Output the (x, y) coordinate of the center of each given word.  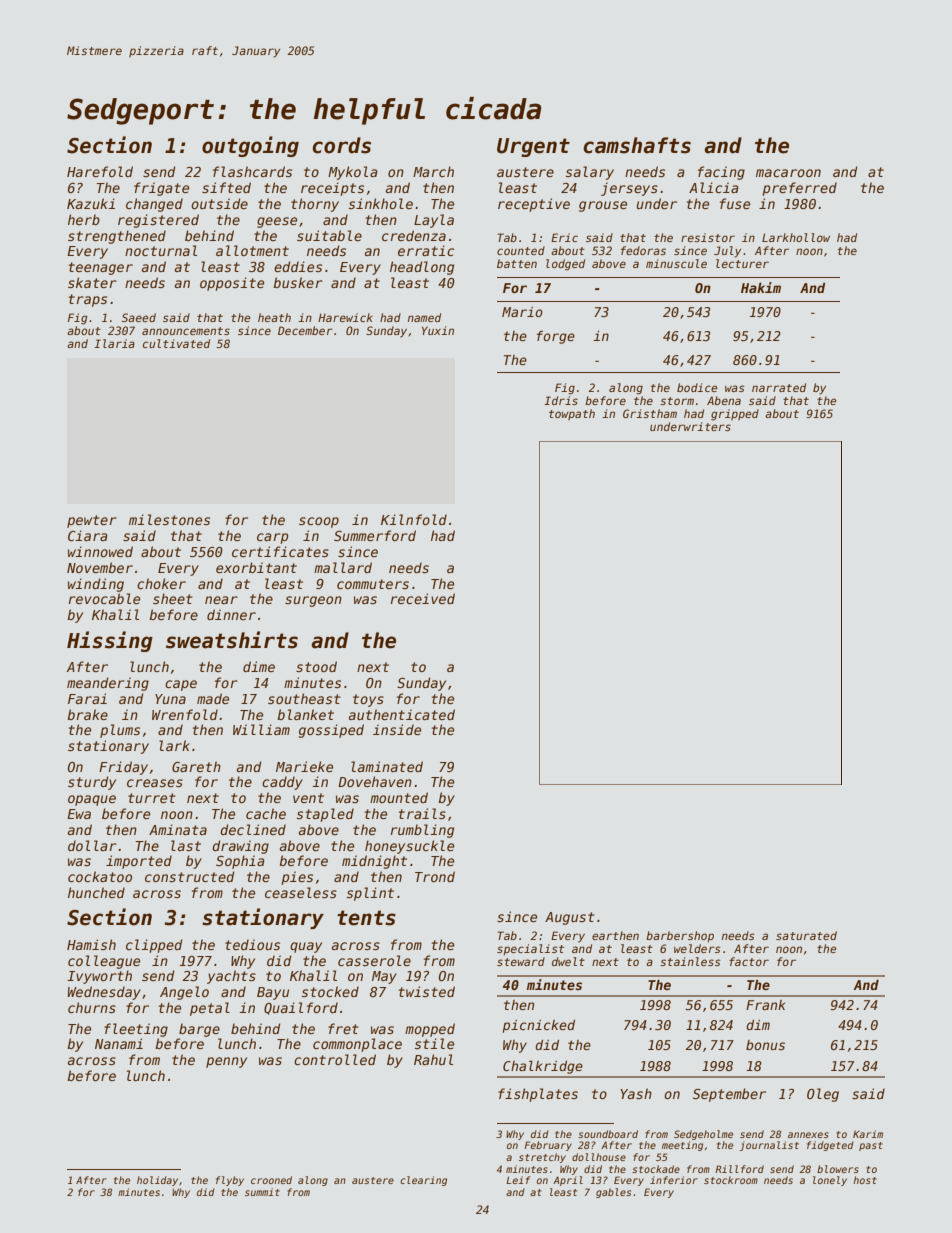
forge (556, 337)
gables (613, 1193)
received (423, 598)
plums (120, 731)
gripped (735, 415)
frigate (161, 189)
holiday (157, 1181)
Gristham (650, 413)
